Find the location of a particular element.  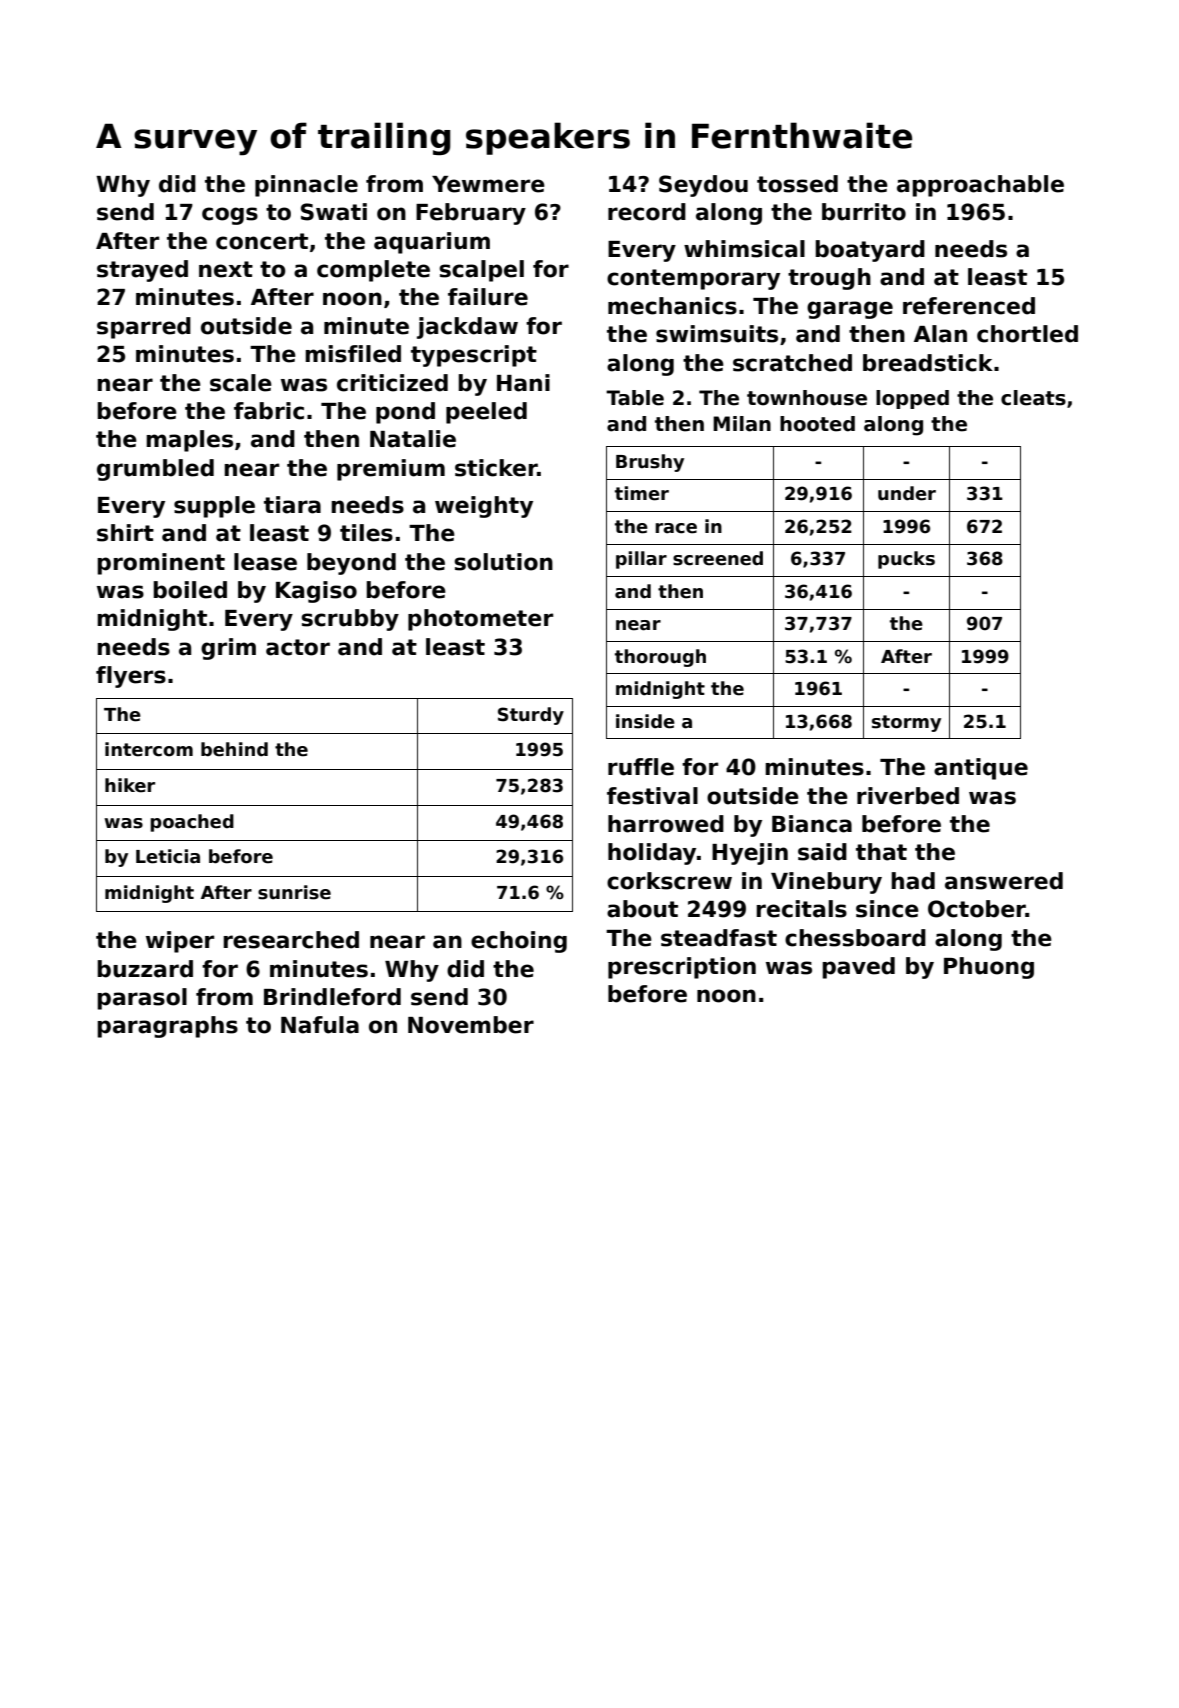

failure is located at coordinates (488, 297).
